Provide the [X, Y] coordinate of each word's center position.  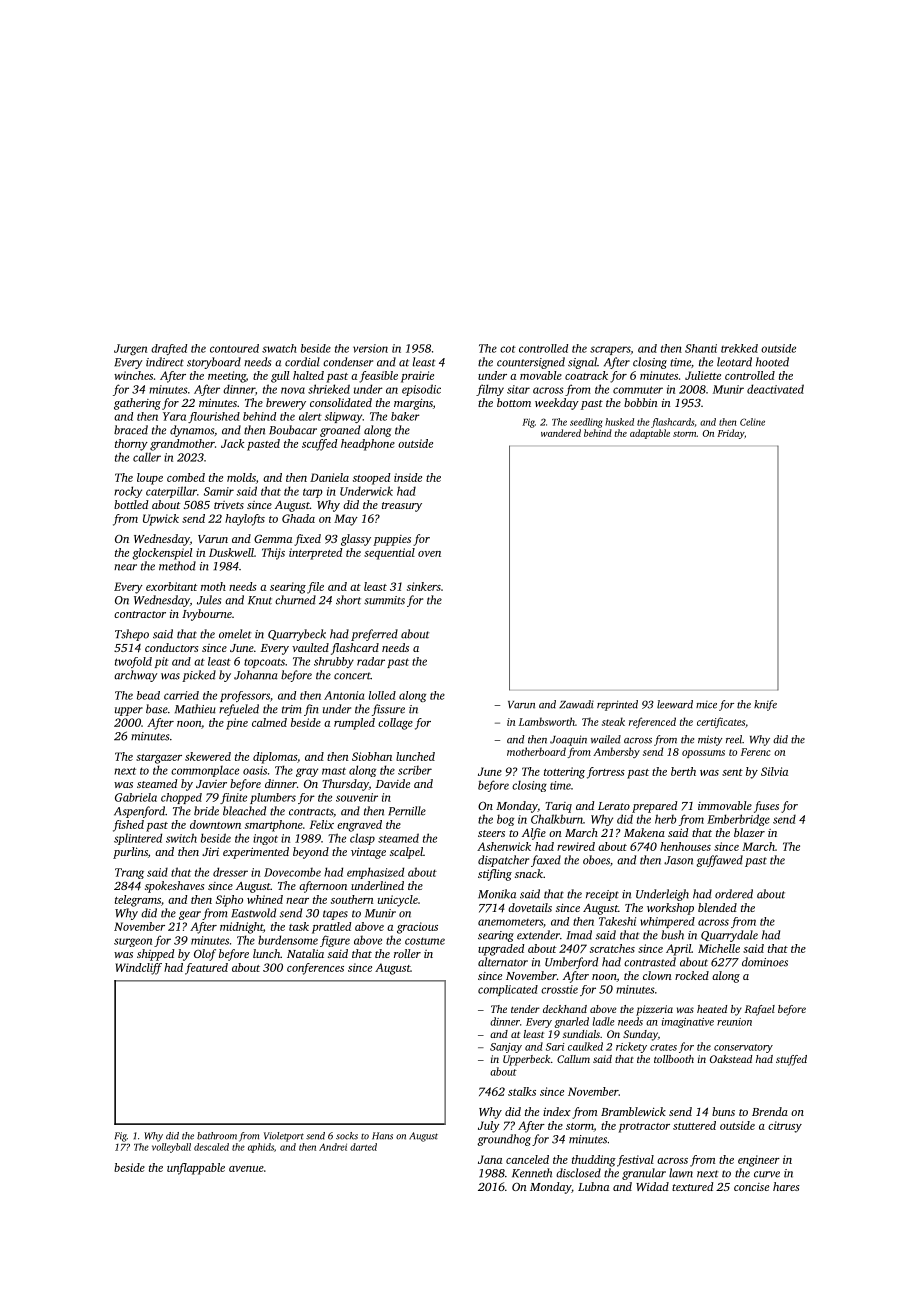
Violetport [284, 1137]
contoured [234, 348]
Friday [730, 434]
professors [245, 696]
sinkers [424, 586]
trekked [739, 348]
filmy [490, 390]
